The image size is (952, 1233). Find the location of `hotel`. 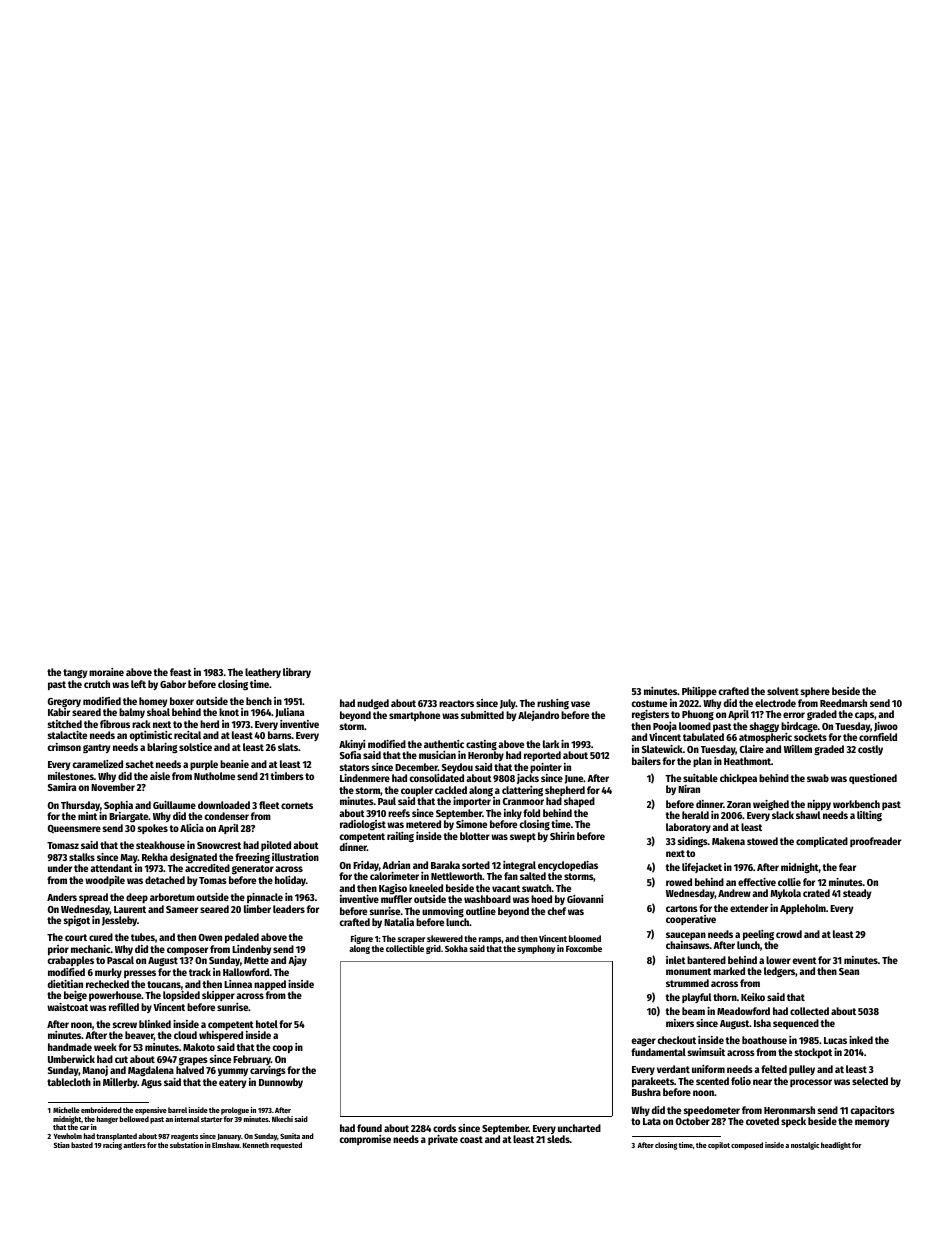

hotel is located at coordinates (267, 1024).
